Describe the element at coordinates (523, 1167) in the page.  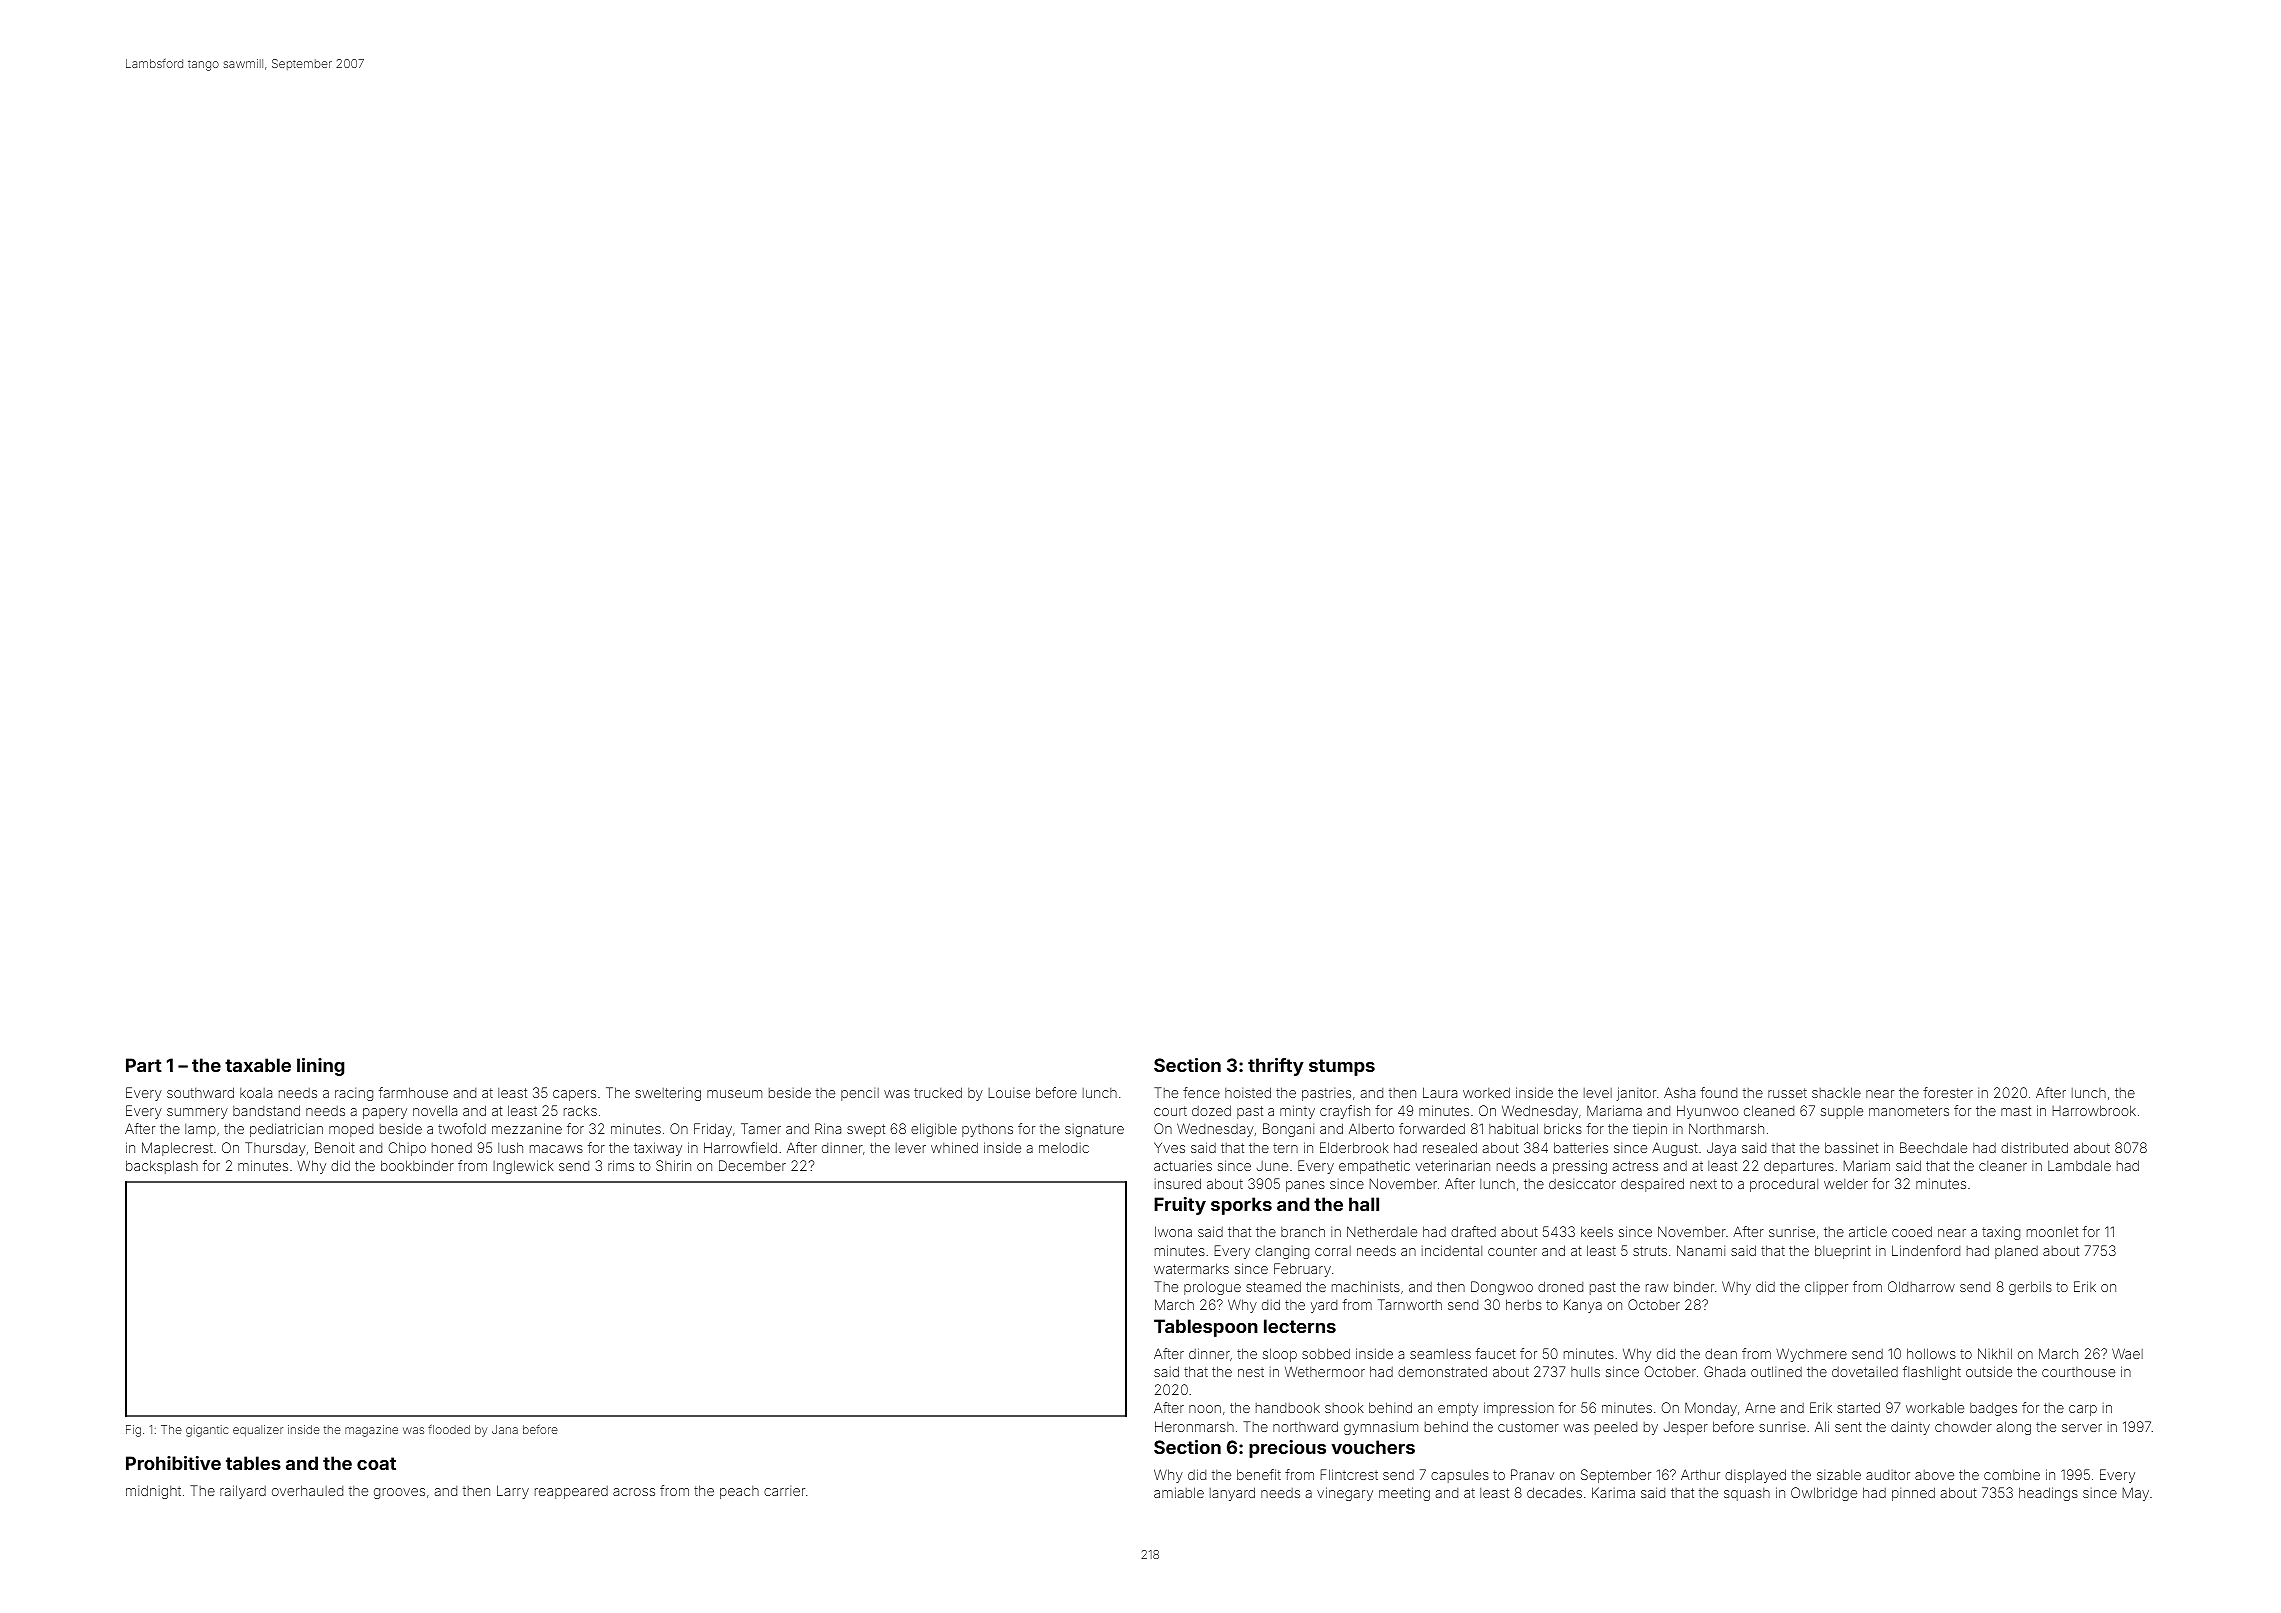
I see `Inglewick` at that location.
